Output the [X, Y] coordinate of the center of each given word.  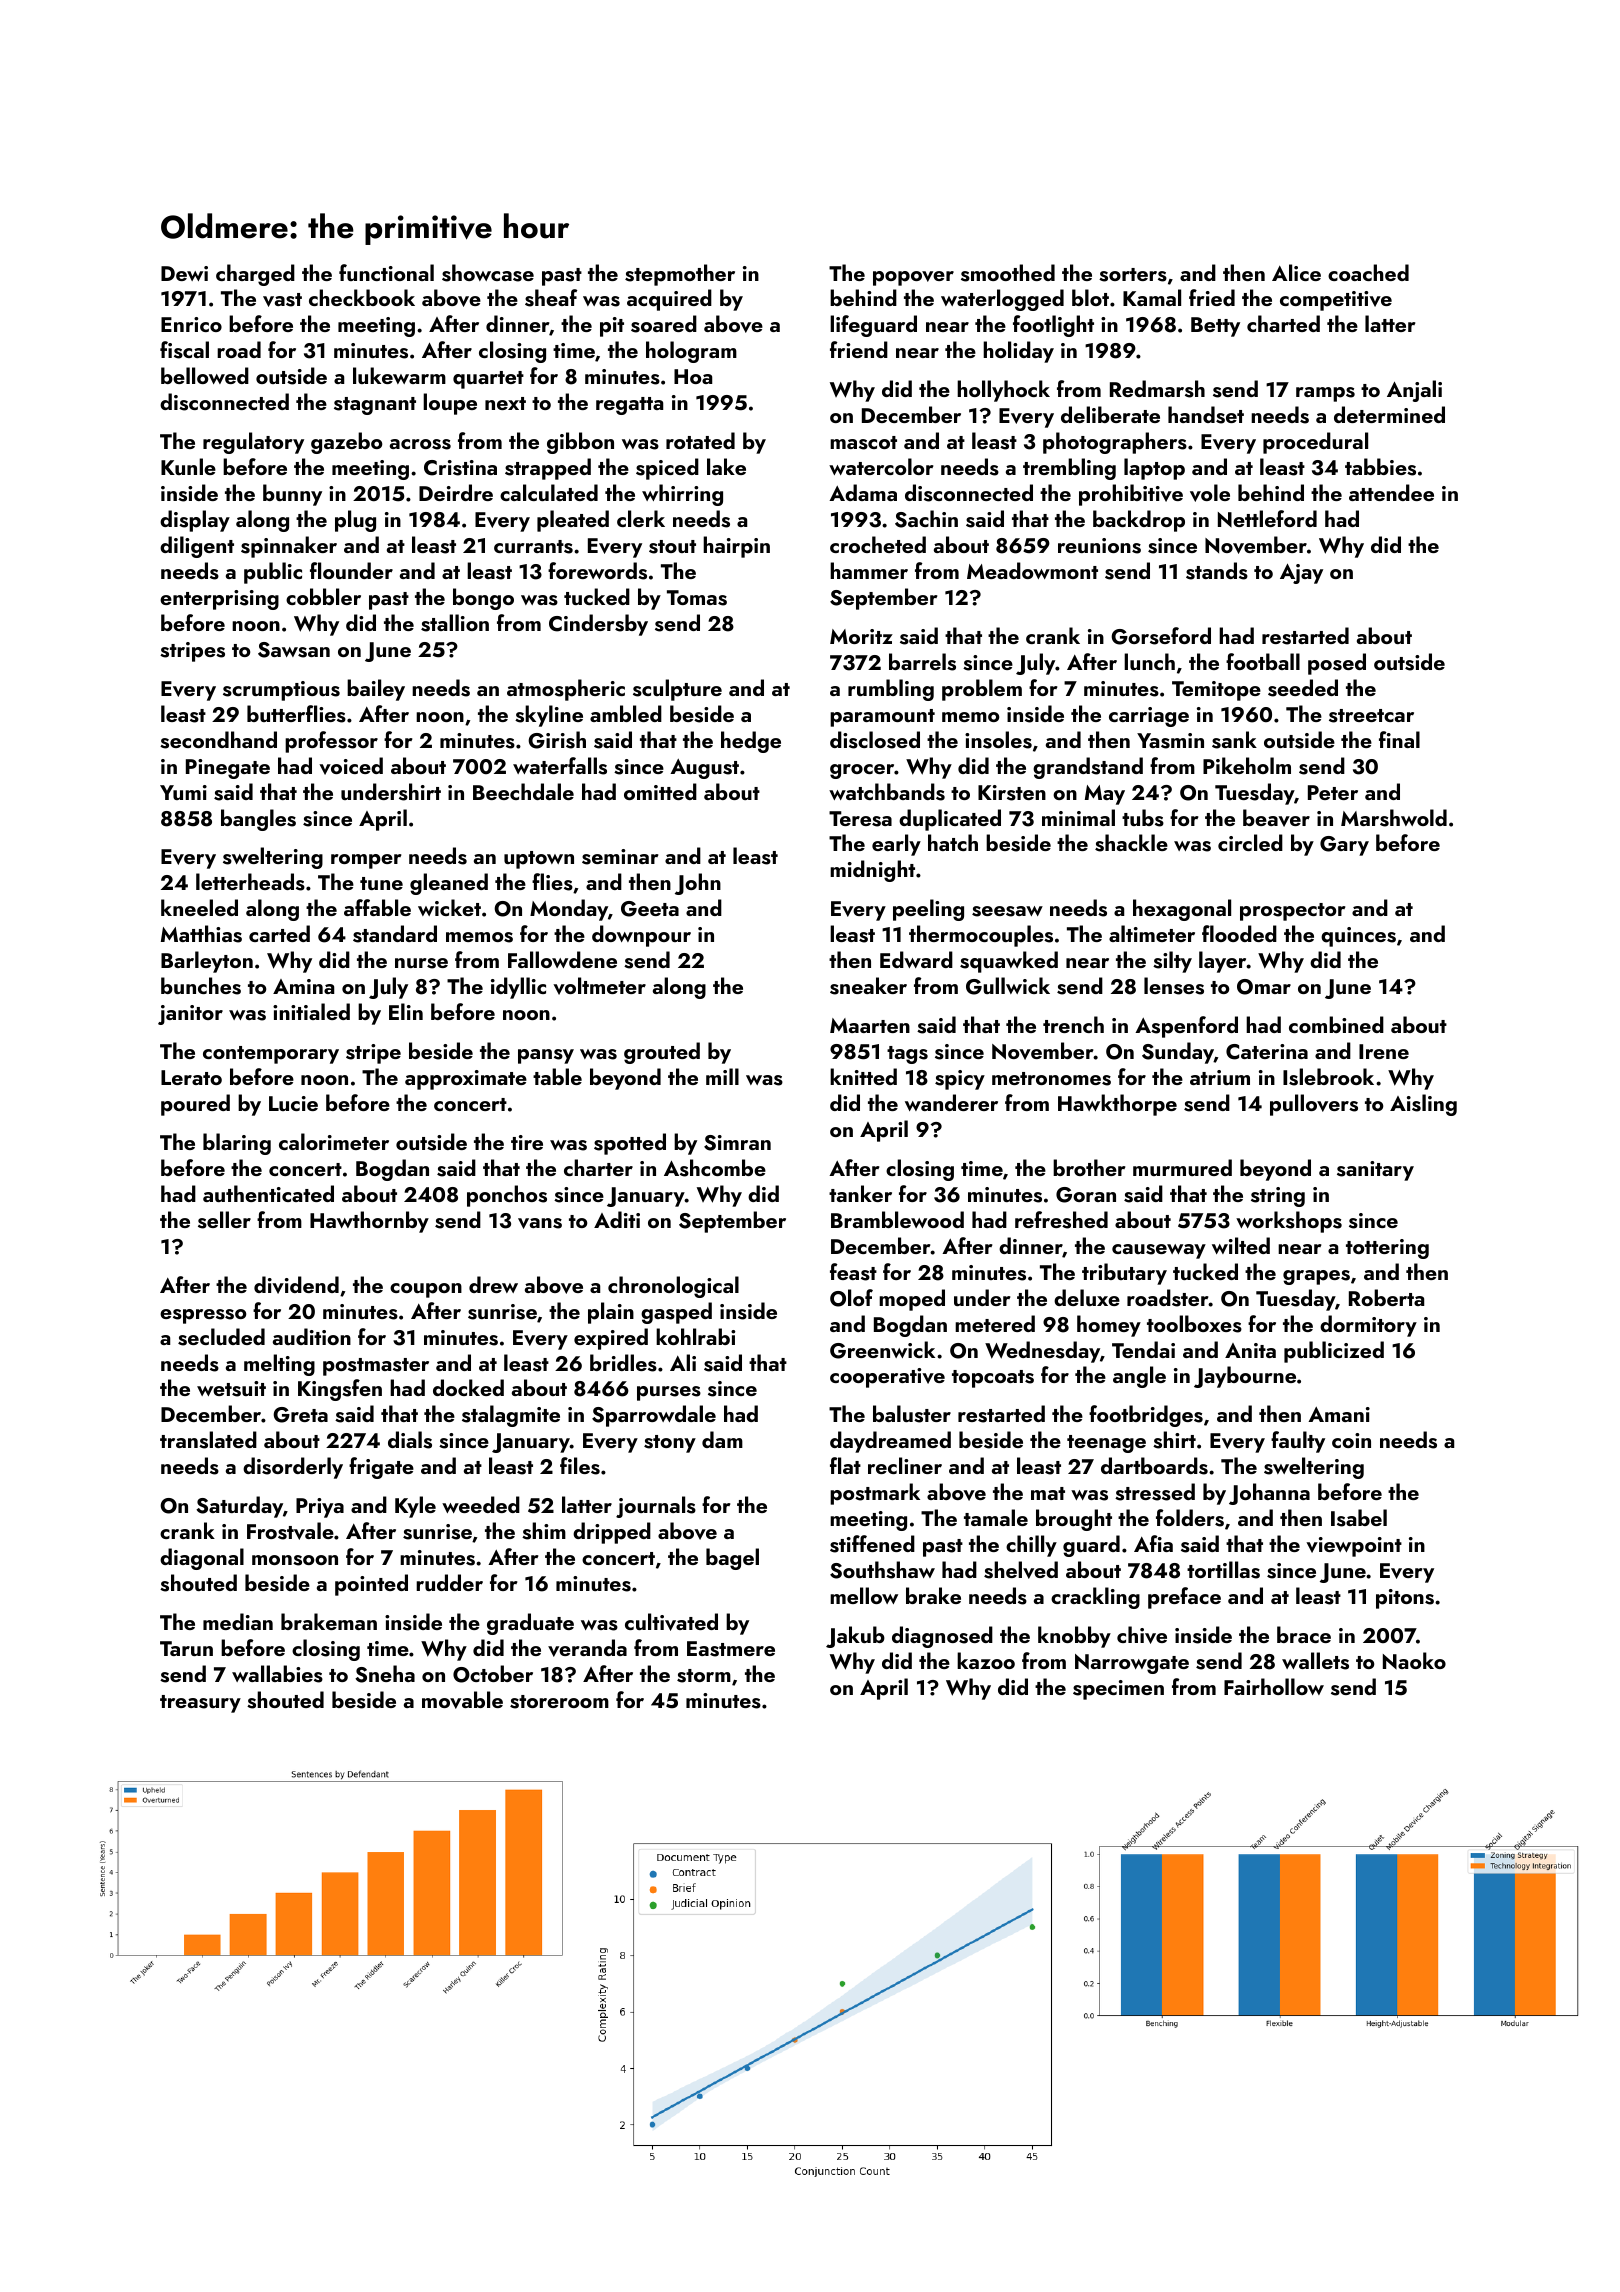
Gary [1344, 846]
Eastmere [731, 1649]
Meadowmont [1032, 570]
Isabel [1359, 1518]
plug [355, 521]
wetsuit [231, 1389]
